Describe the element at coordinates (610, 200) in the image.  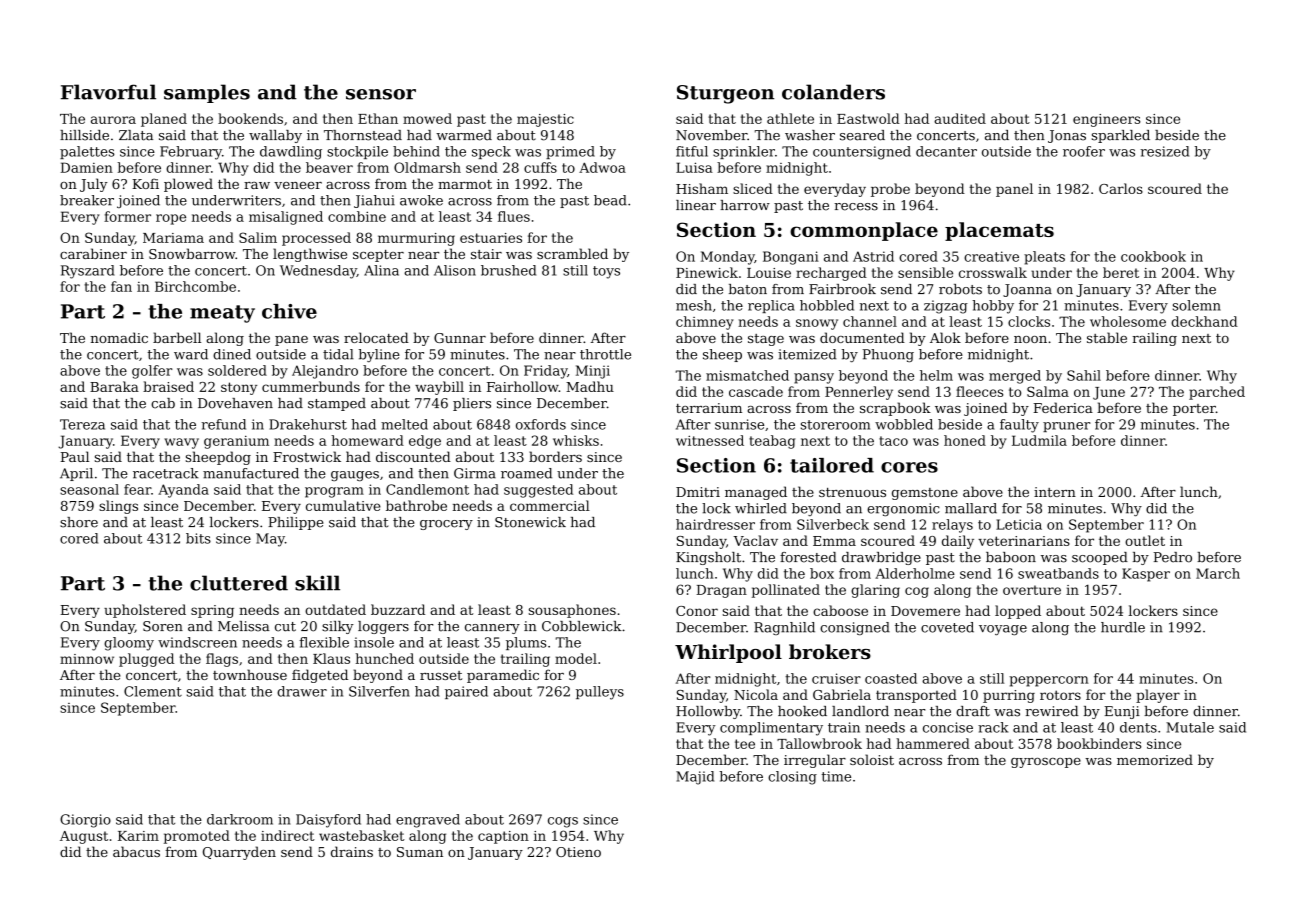
I see `bead` at that location.
